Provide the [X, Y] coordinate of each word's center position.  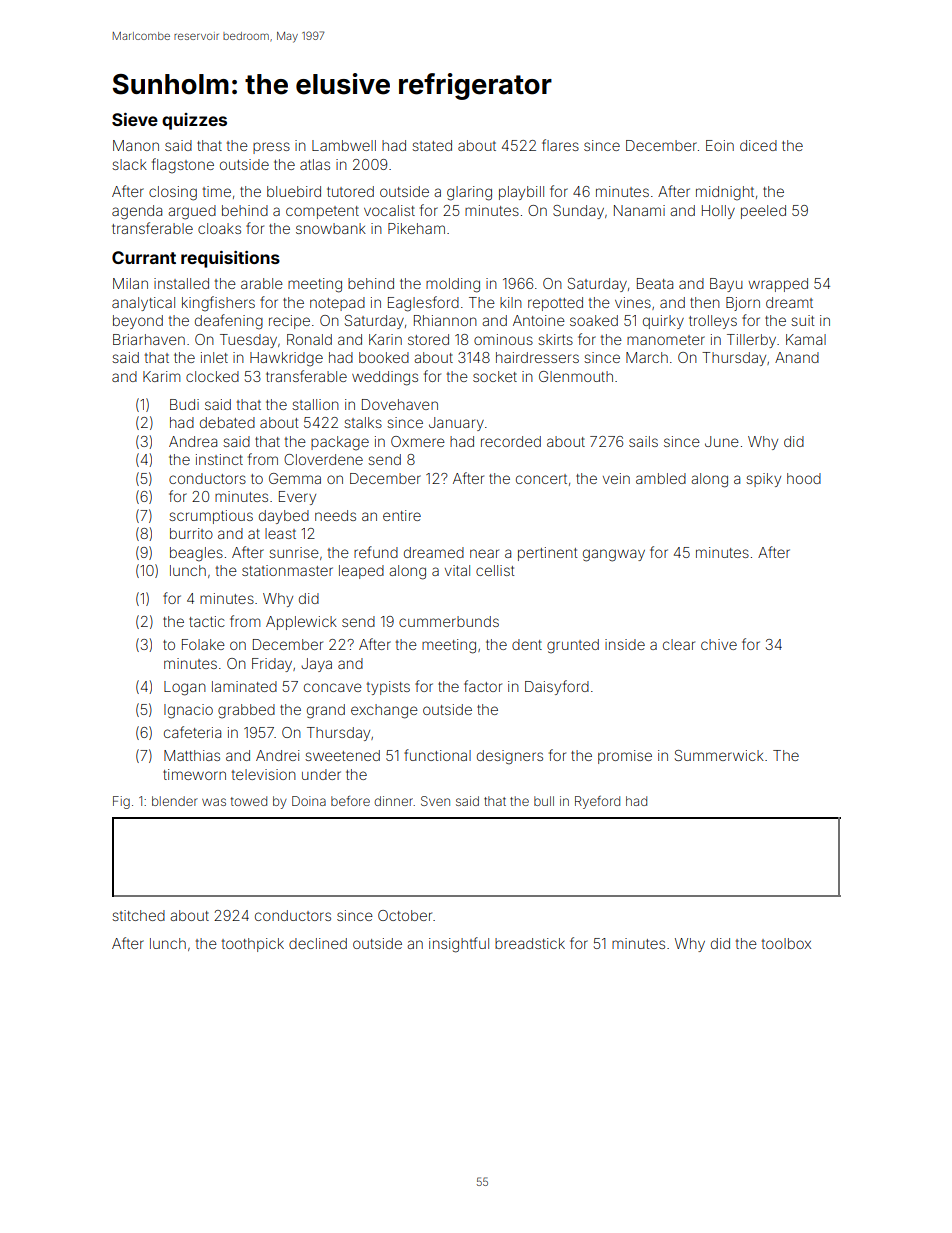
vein [616, 478]
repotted [555, 304]
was [214, 802]
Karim [161, 376]
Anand [797, 357]
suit [803, 320]
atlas [315, 164]
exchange [384, 711]
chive [719, 644]
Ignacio [188, 711]
